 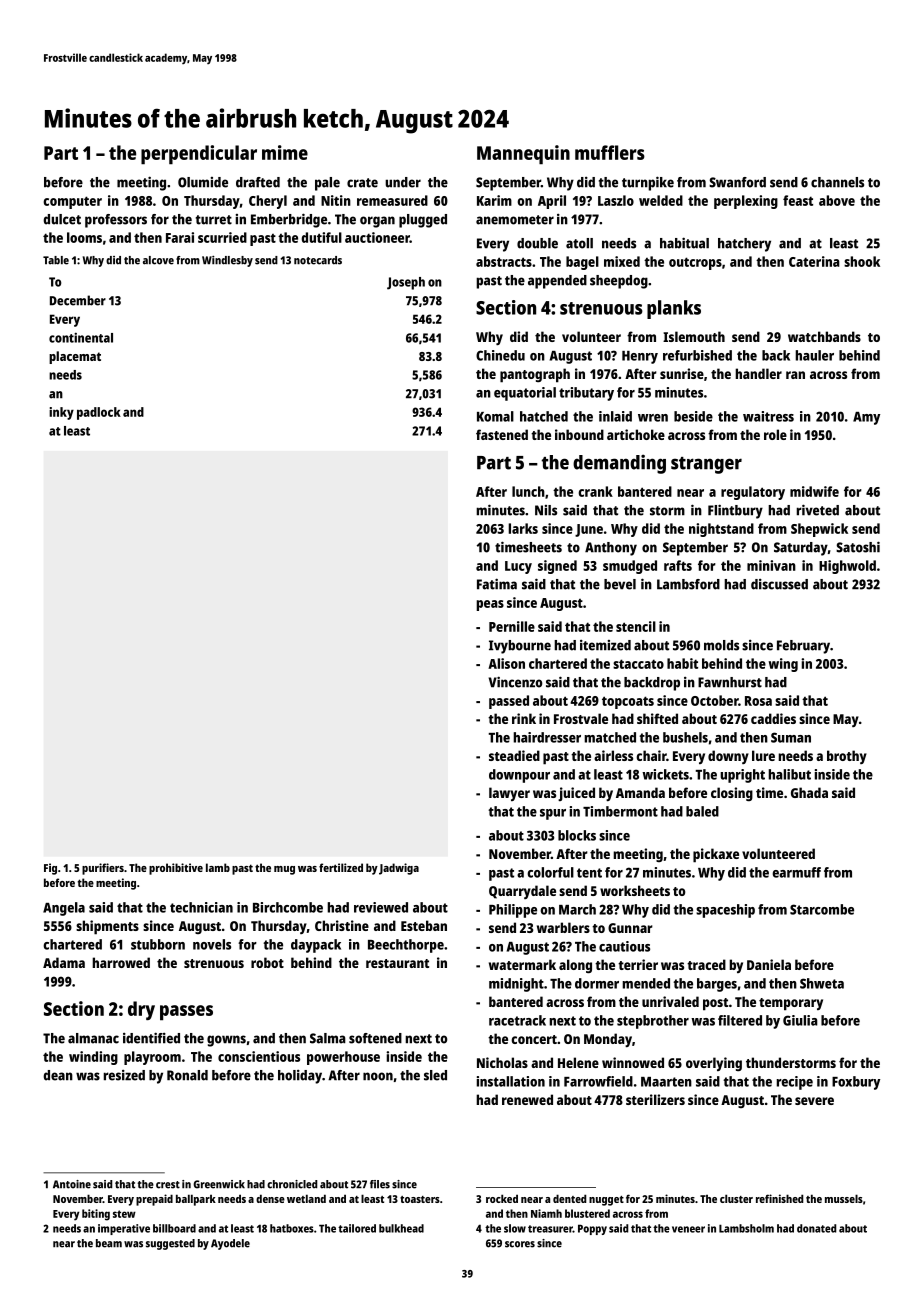 I want to click on hatboxes, so click(x=292, y=1228).
